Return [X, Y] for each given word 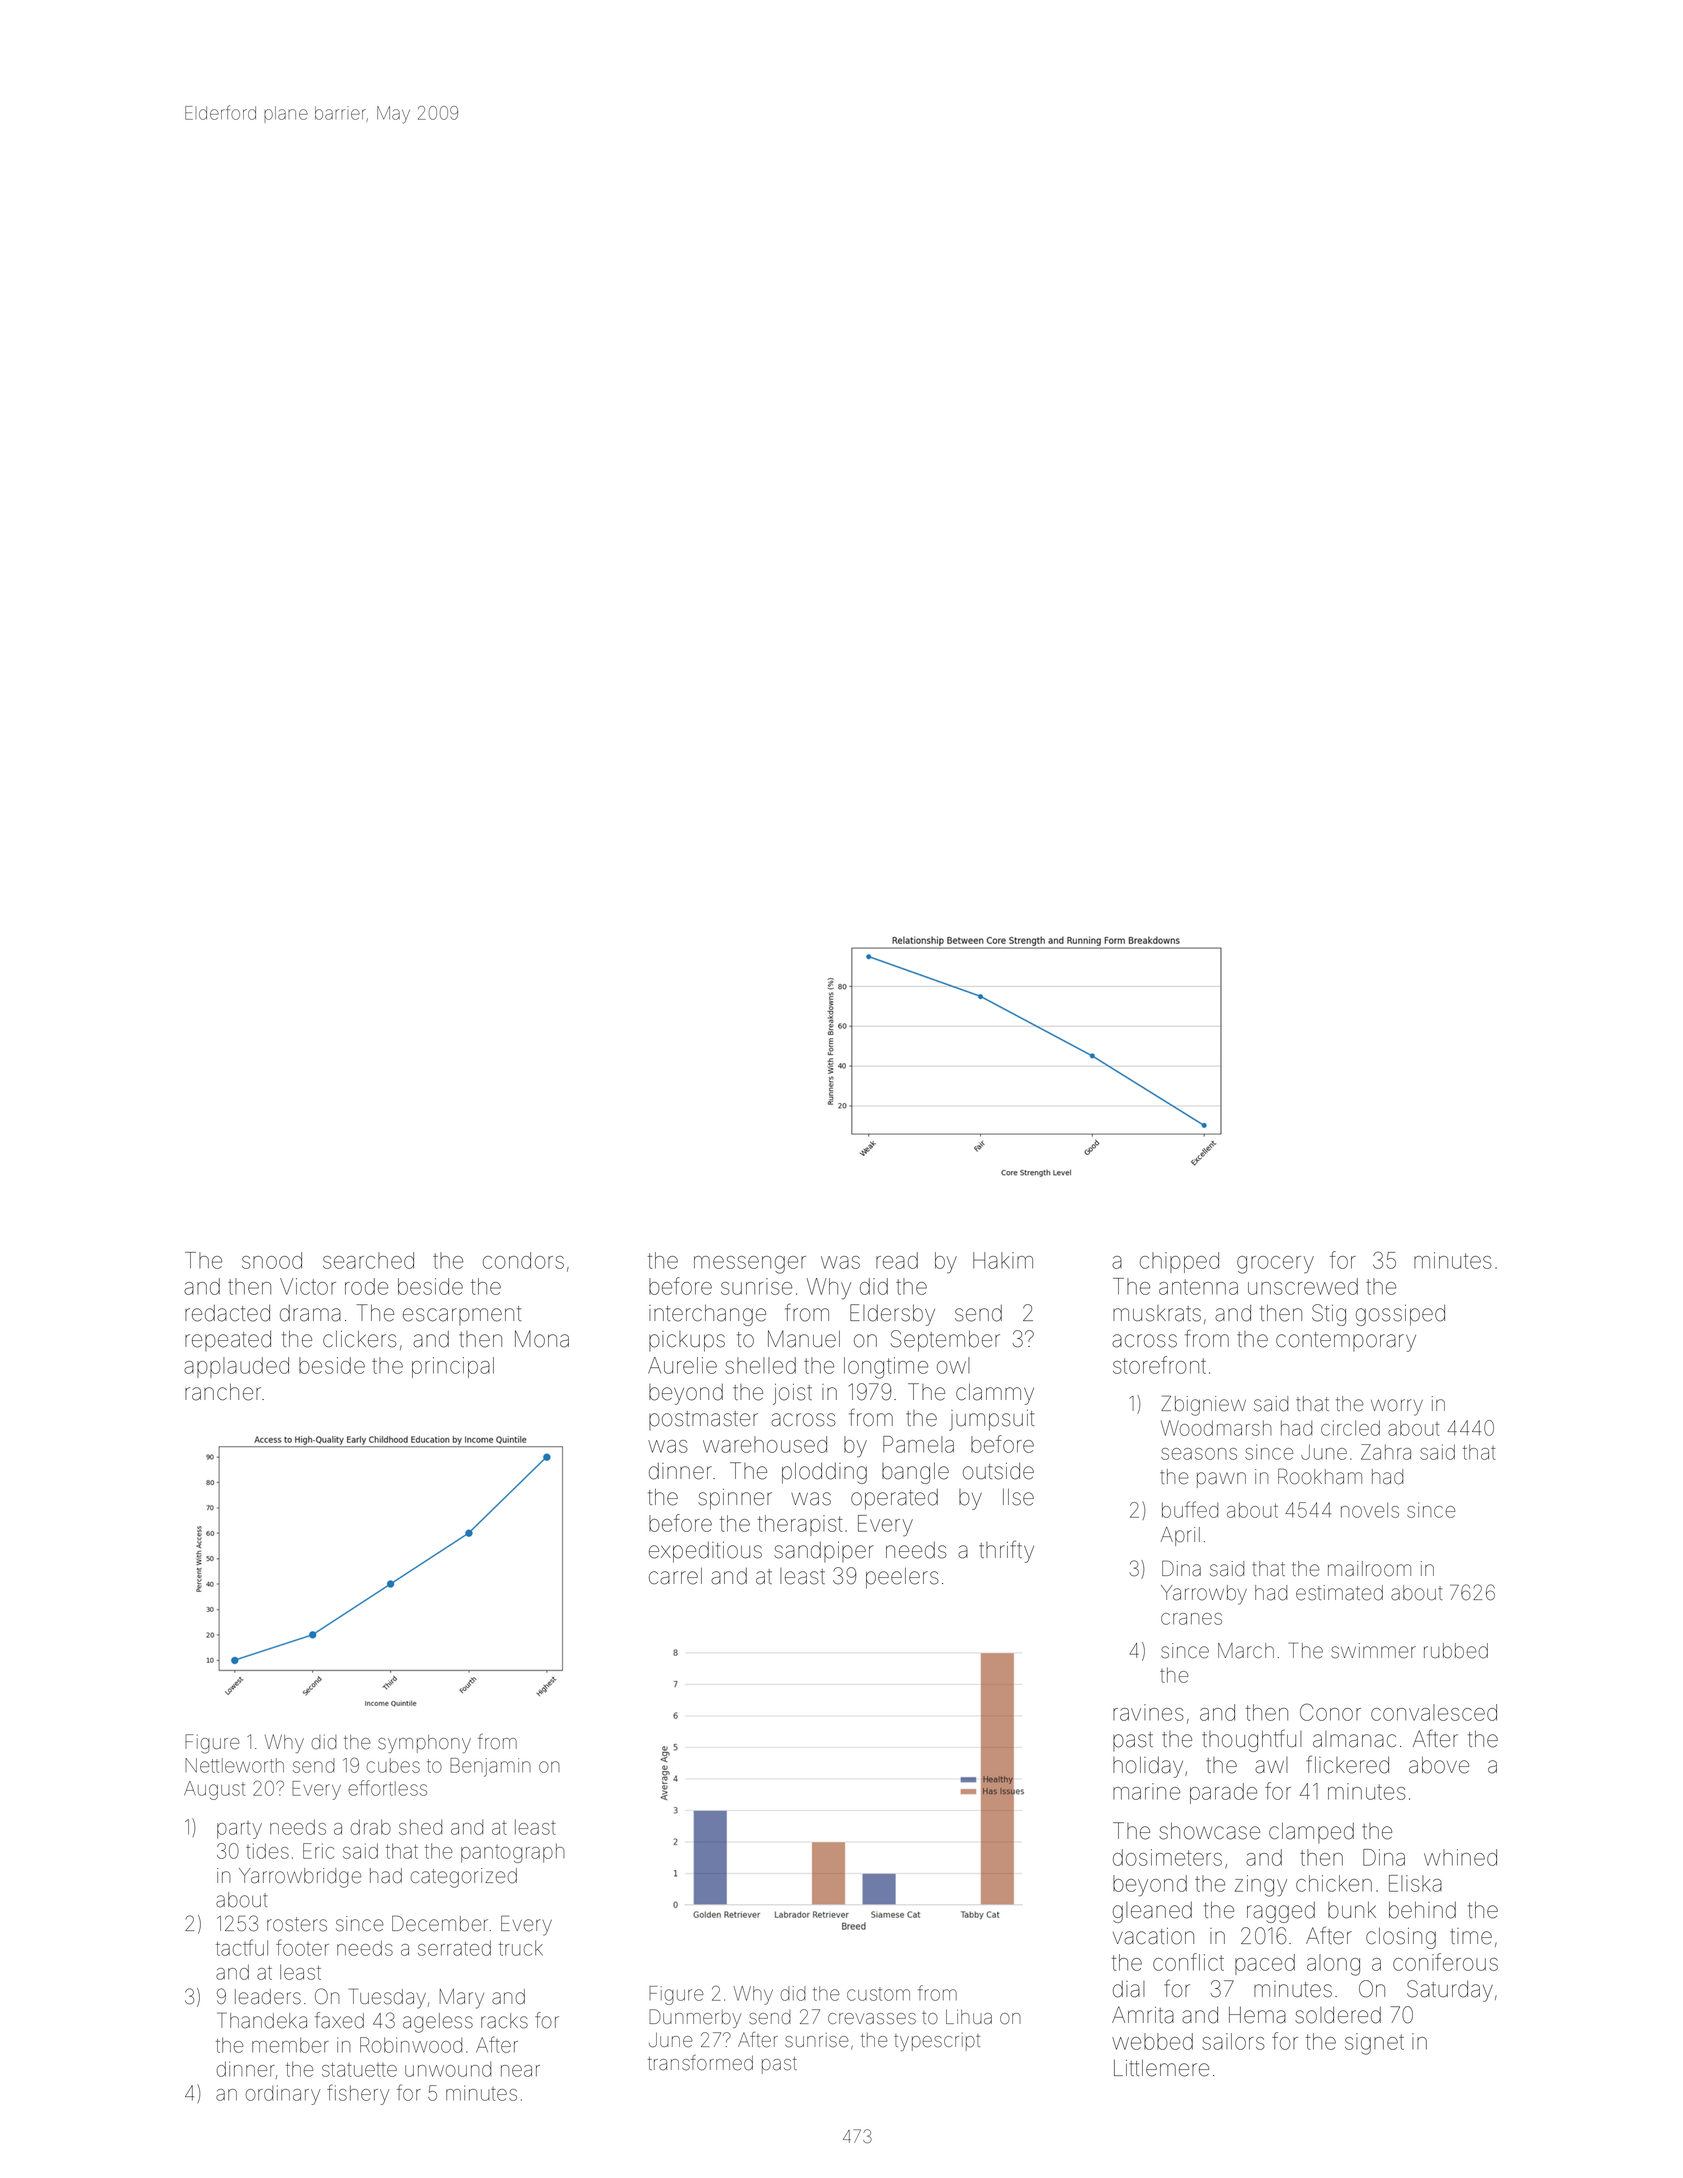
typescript [937, 2042]
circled [1350, 1428]
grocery [1275, 1265]
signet [1374, 2044]
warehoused [765, 1444]
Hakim [1003, 1260]
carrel [675, 1576]
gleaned [1152, 1912]
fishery [358, 2094]
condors [523, 1260]
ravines [1148, 1712]
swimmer [1373, 1651]
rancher [223, 1392]
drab [371, 1827]
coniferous [1445, 1962]
